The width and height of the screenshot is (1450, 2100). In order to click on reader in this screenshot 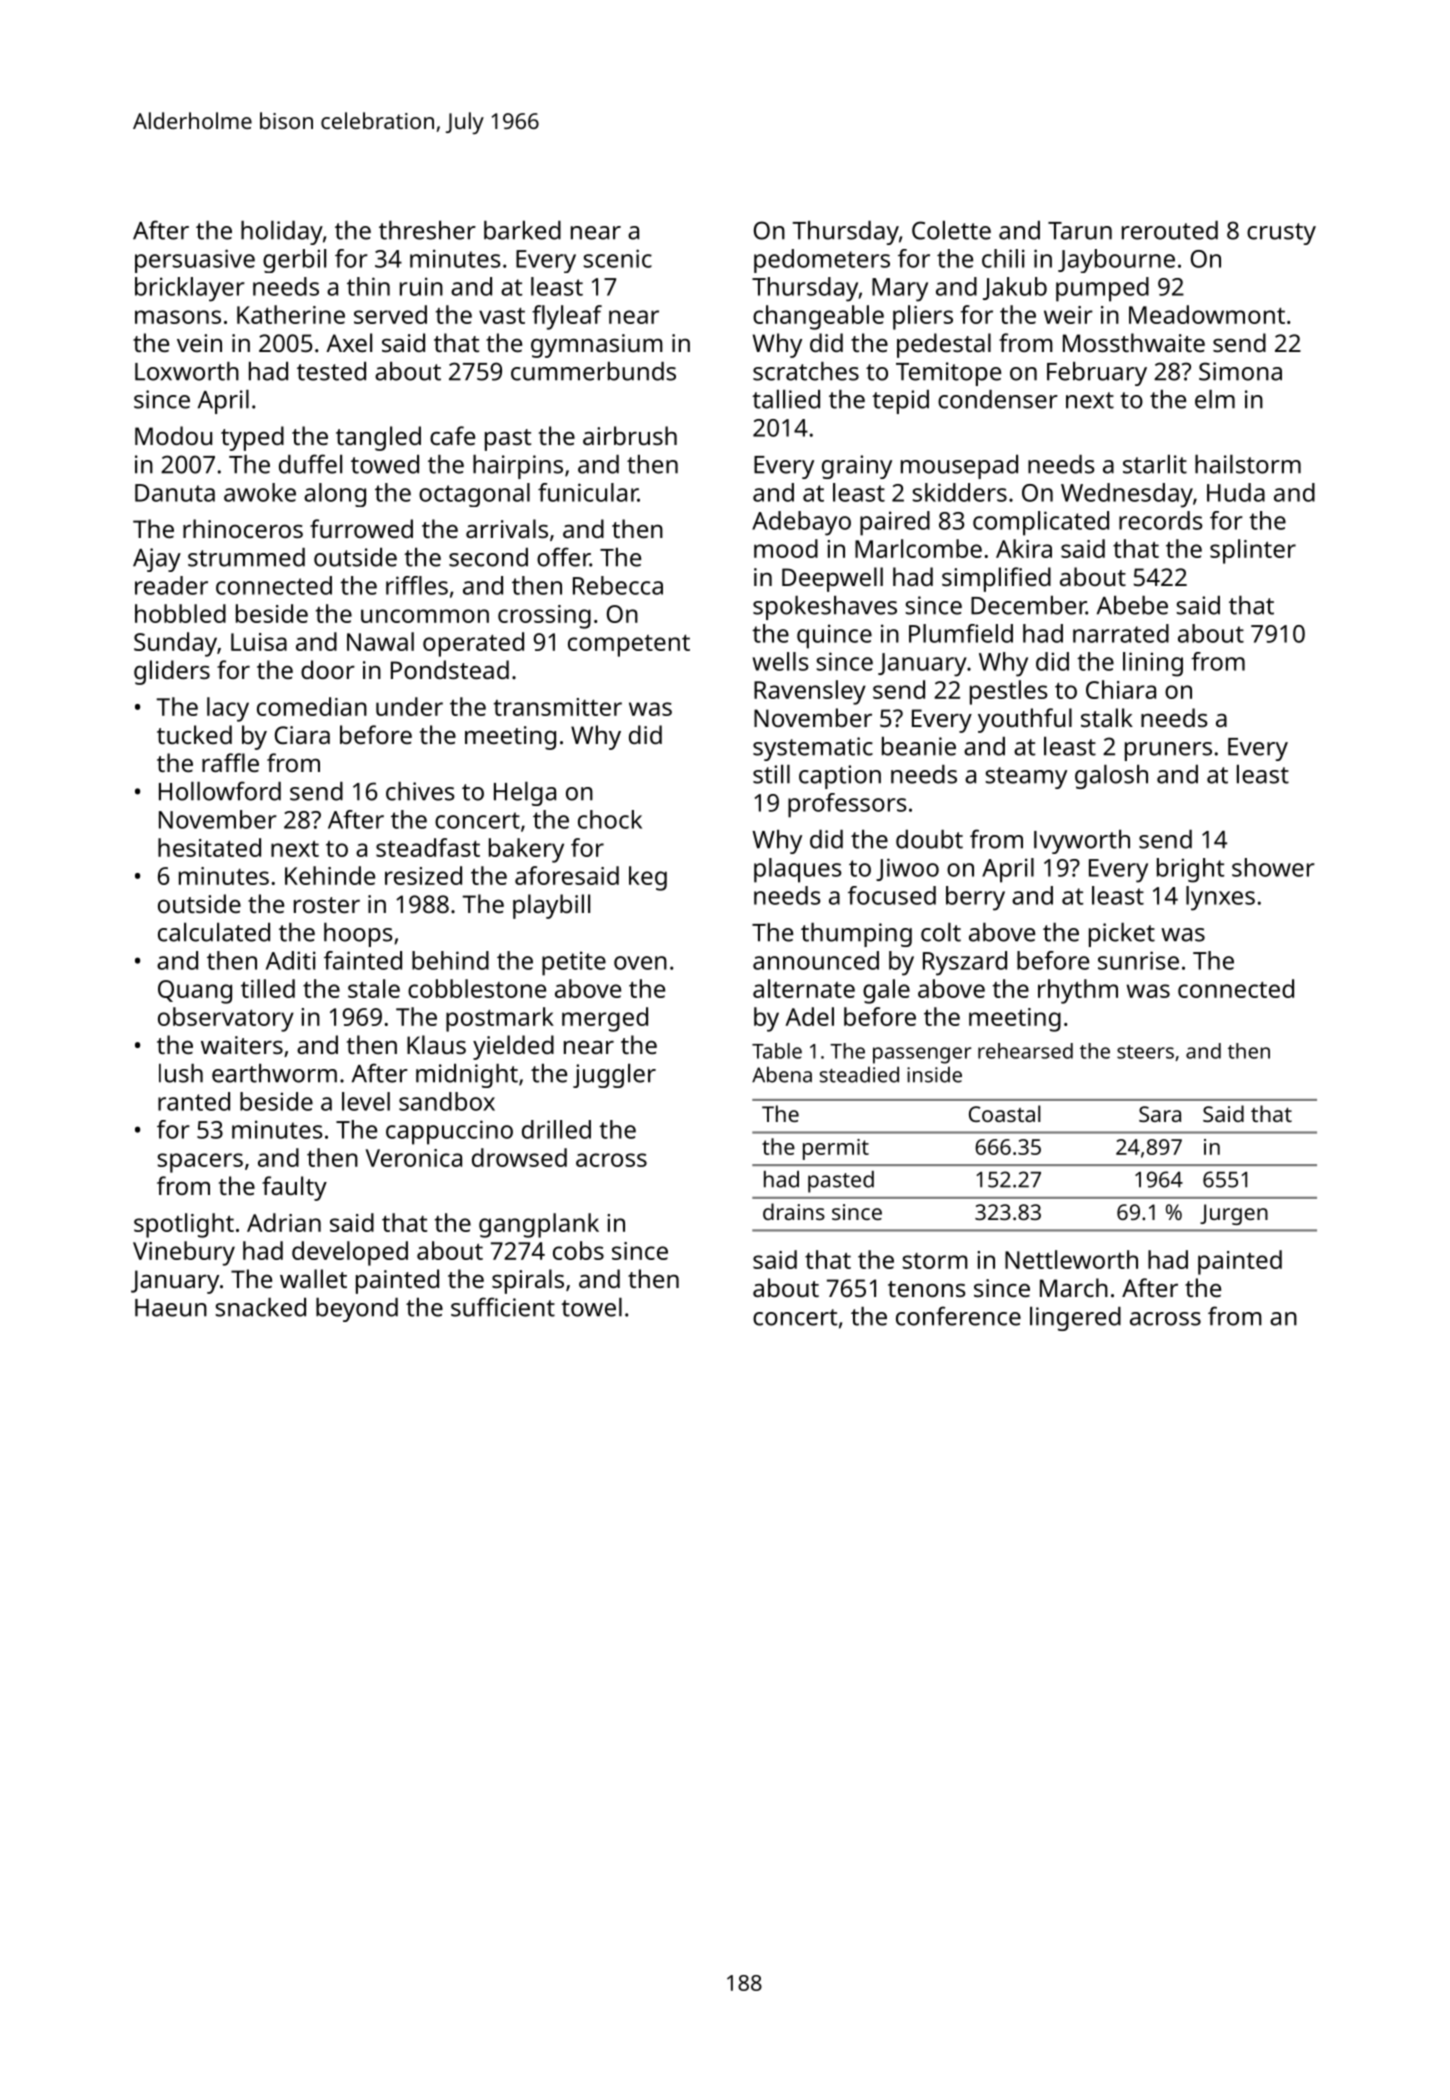, I will do `click(171, 585)`.
